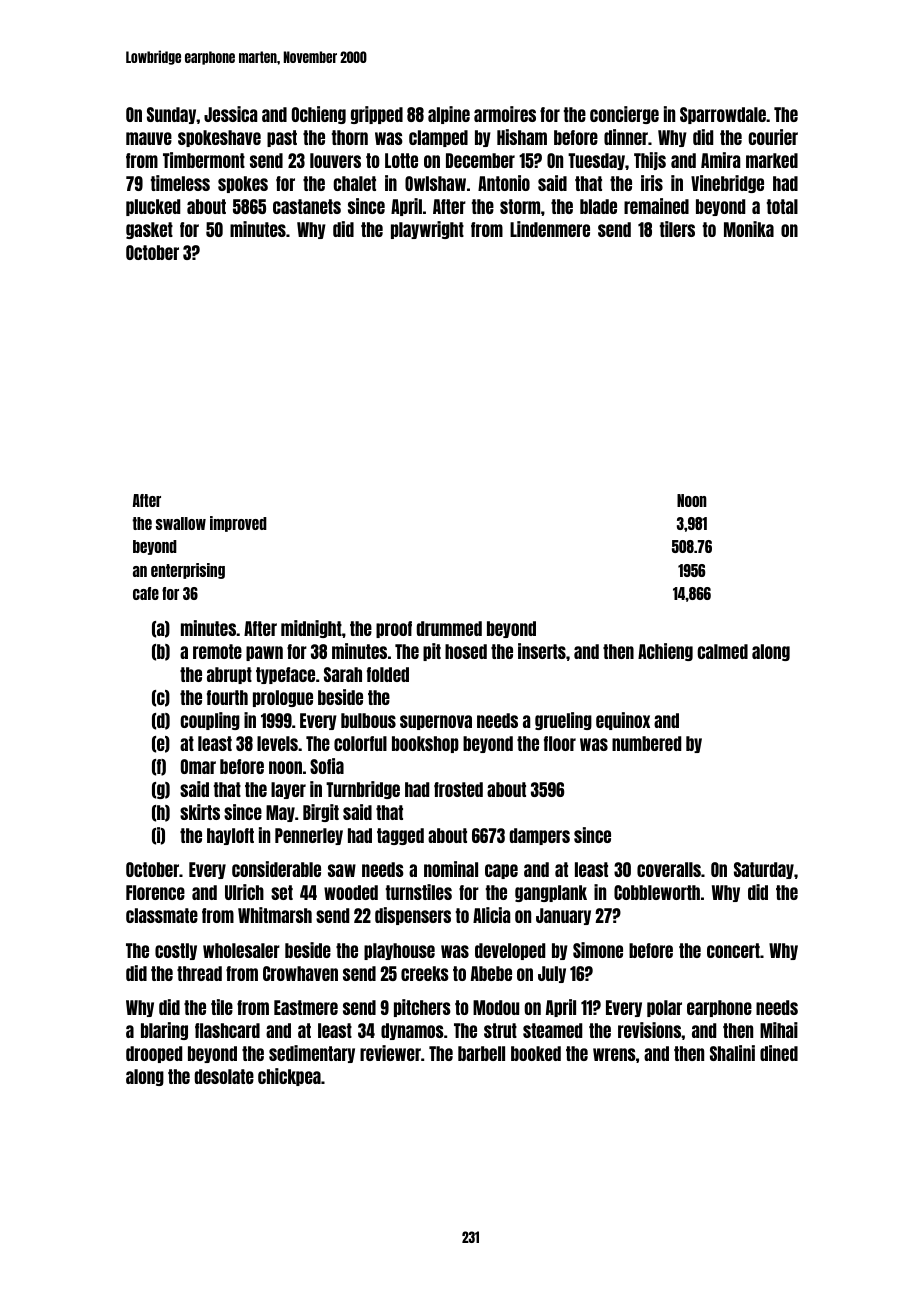 The image size is (924, 1314). What do you see at coordinates (749, 229) in the image?
I see `Monika` at bounding box center [749, 229].
